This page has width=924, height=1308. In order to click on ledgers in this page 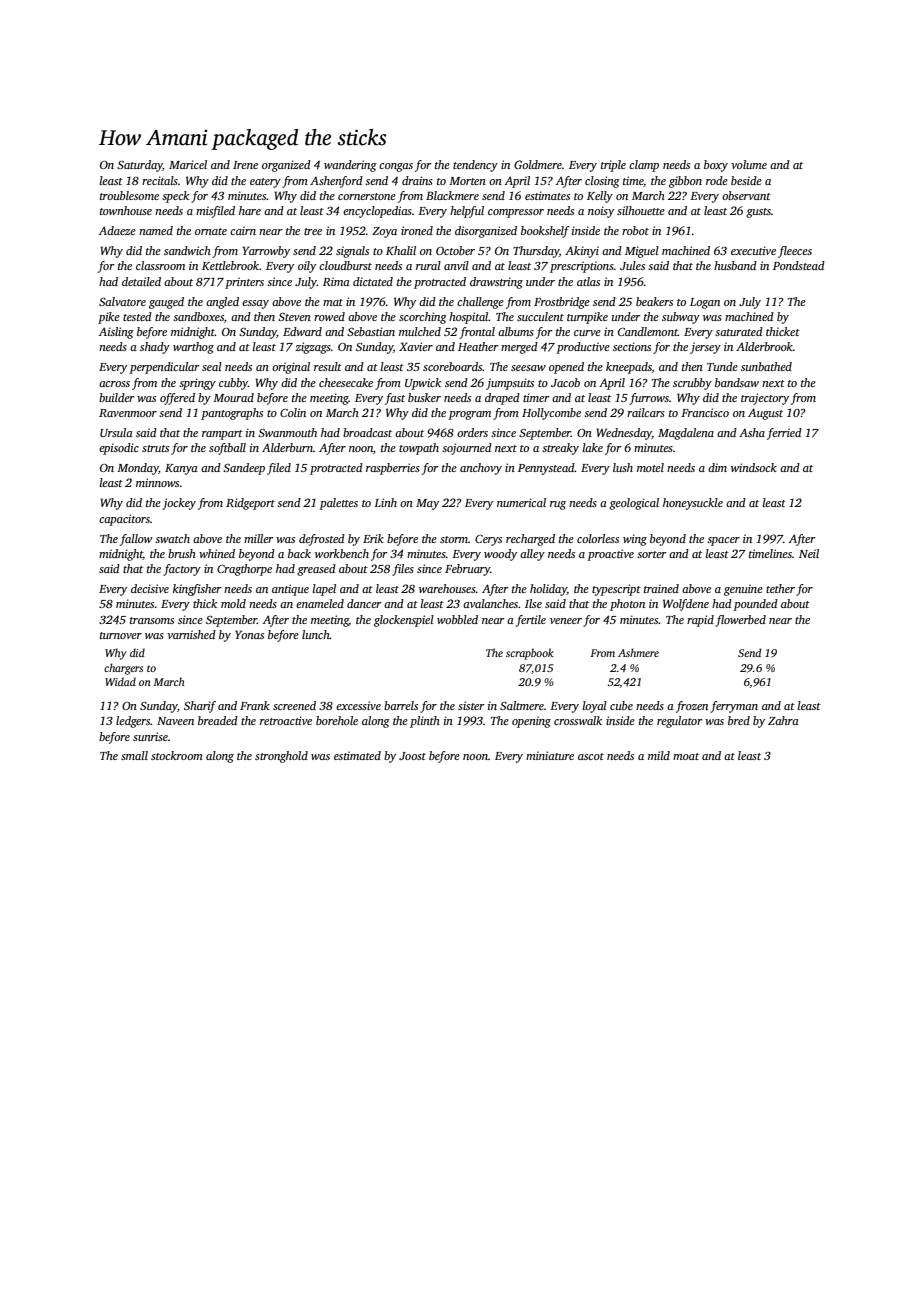, I will do `click(133, 722)`.
